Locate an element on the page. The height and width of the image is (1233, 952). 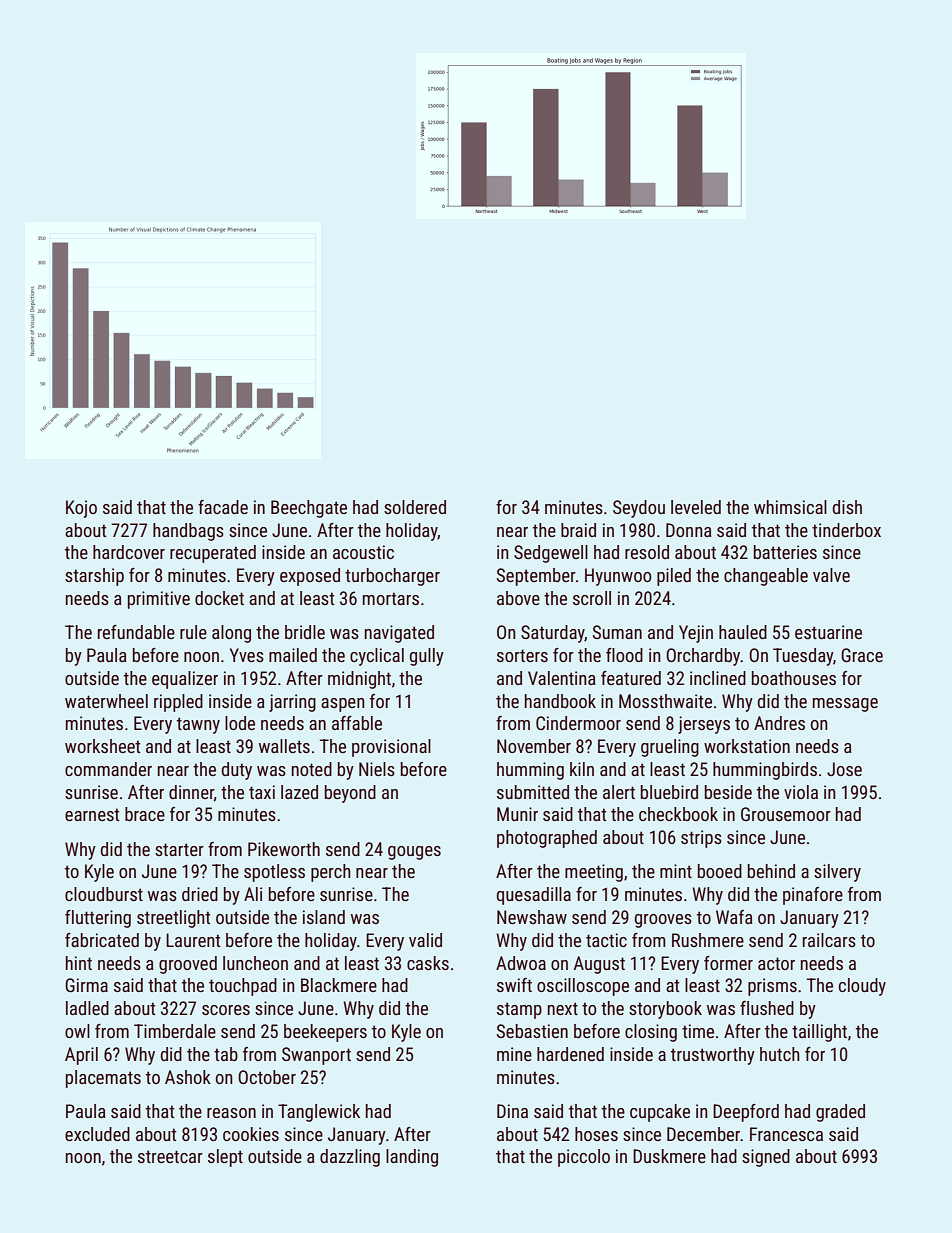
facade is located at coordinates (223, 507).
